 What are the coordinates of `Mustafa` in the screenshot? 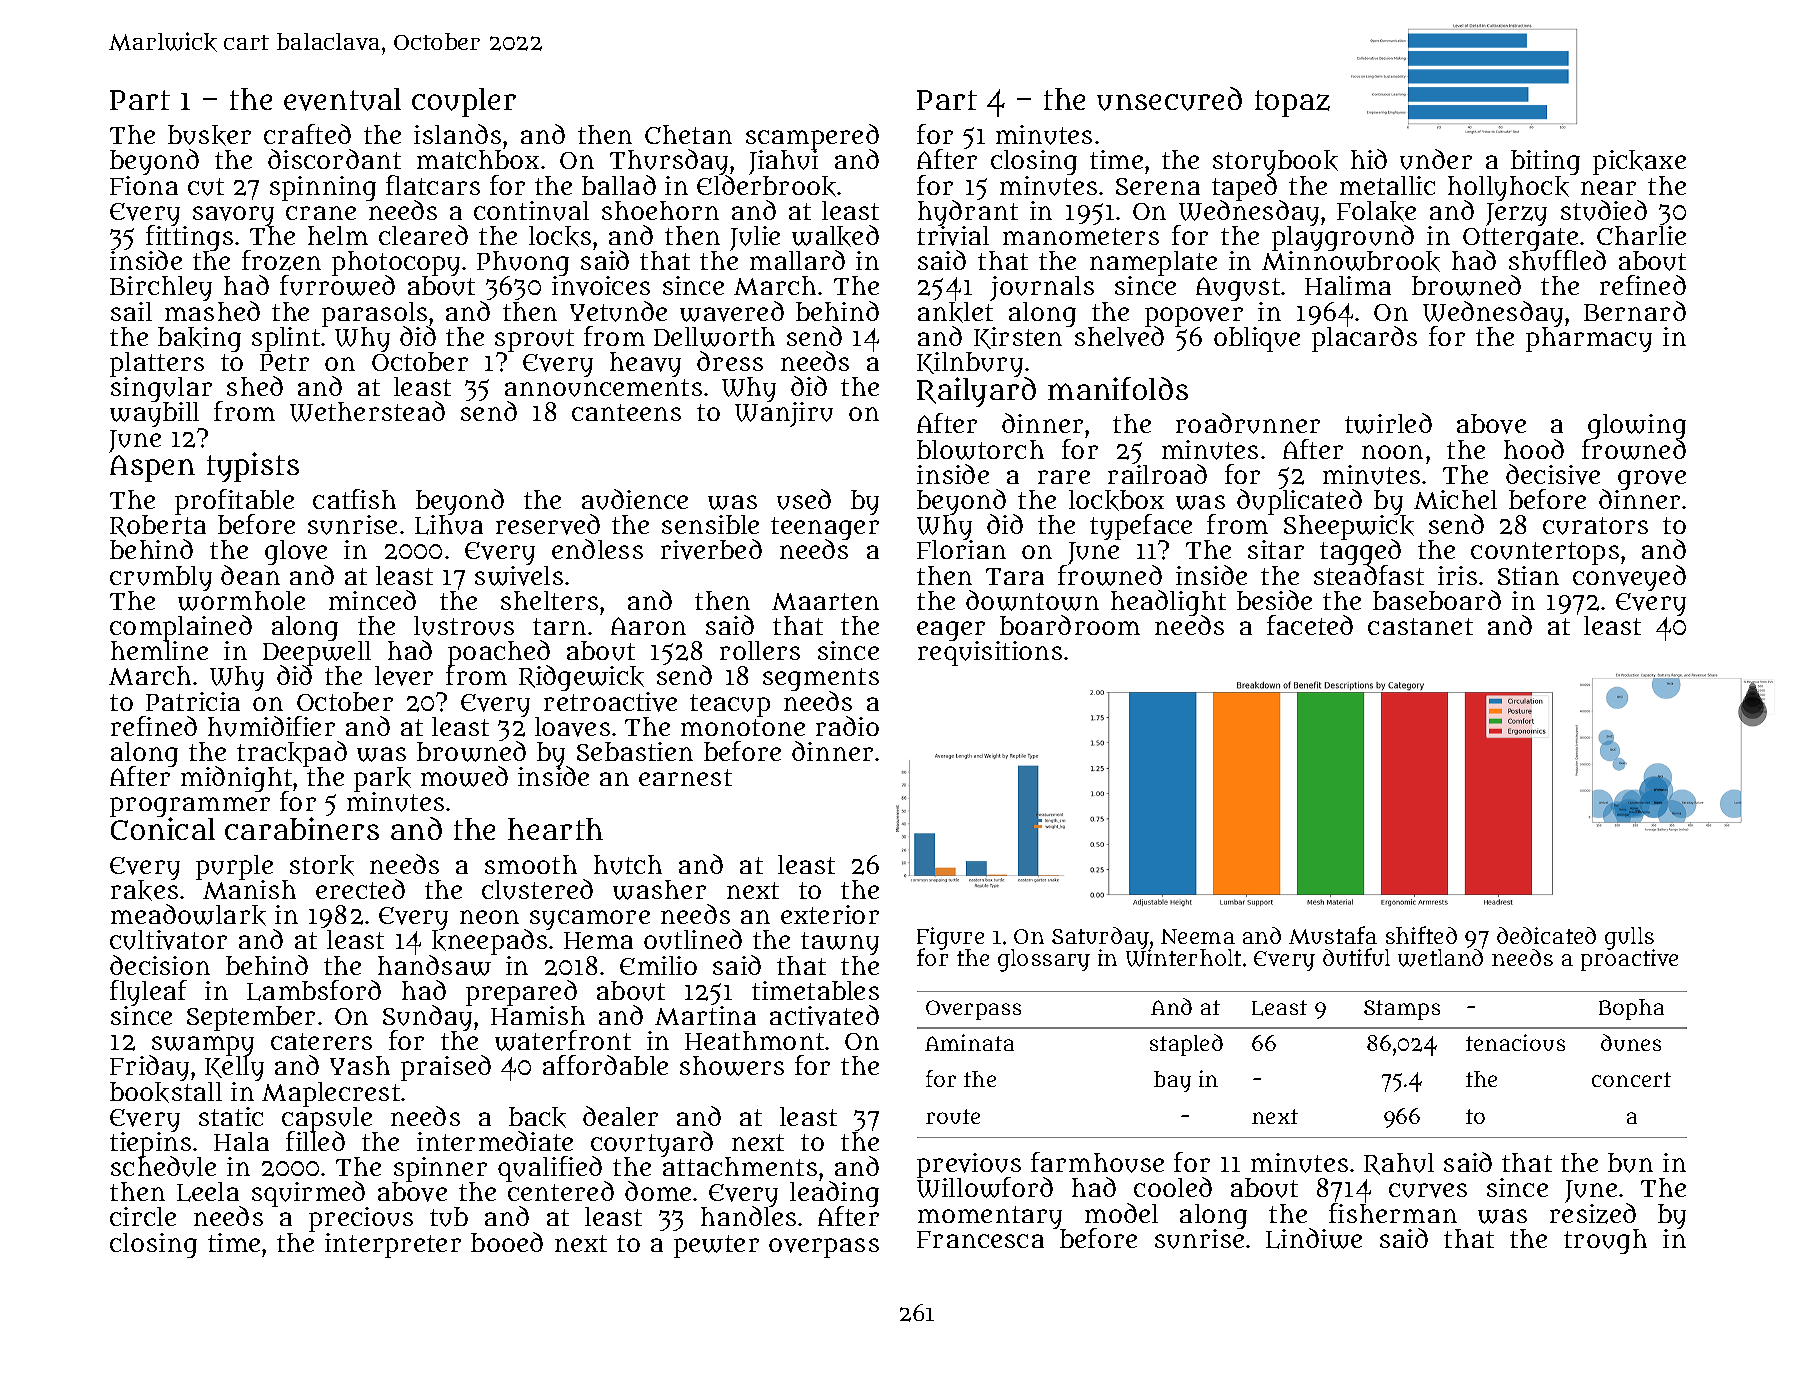 It's located at (1333, 935).
